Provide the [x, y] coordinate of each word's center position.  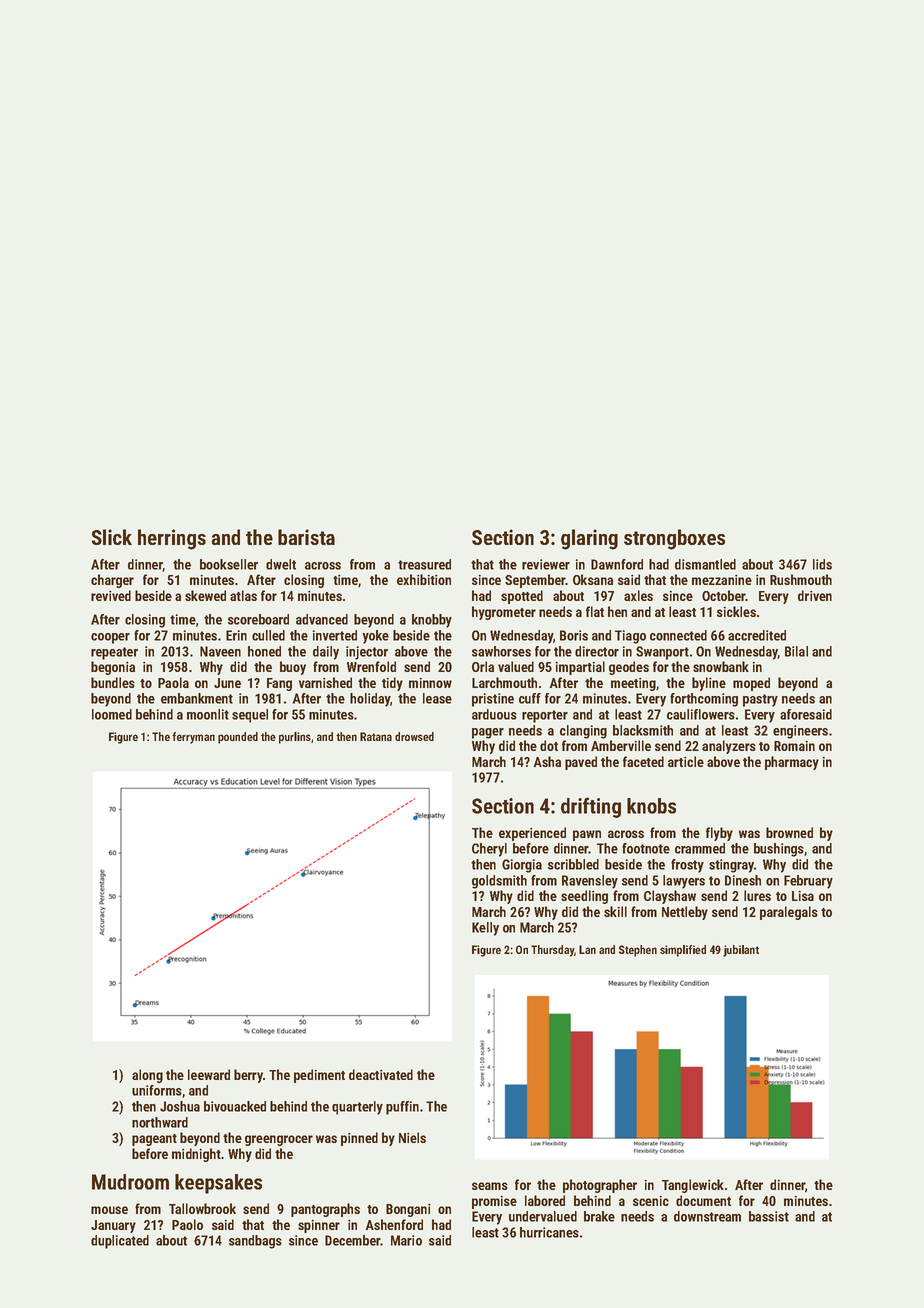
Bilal [796, 651]
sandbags [255, 1242]
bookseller [229, 564]
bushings [779, 850]
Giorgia [522, 866]
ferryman [193, 738]
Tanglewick [693, 1186]
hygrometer [504, 613]
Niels [412, 1137]
